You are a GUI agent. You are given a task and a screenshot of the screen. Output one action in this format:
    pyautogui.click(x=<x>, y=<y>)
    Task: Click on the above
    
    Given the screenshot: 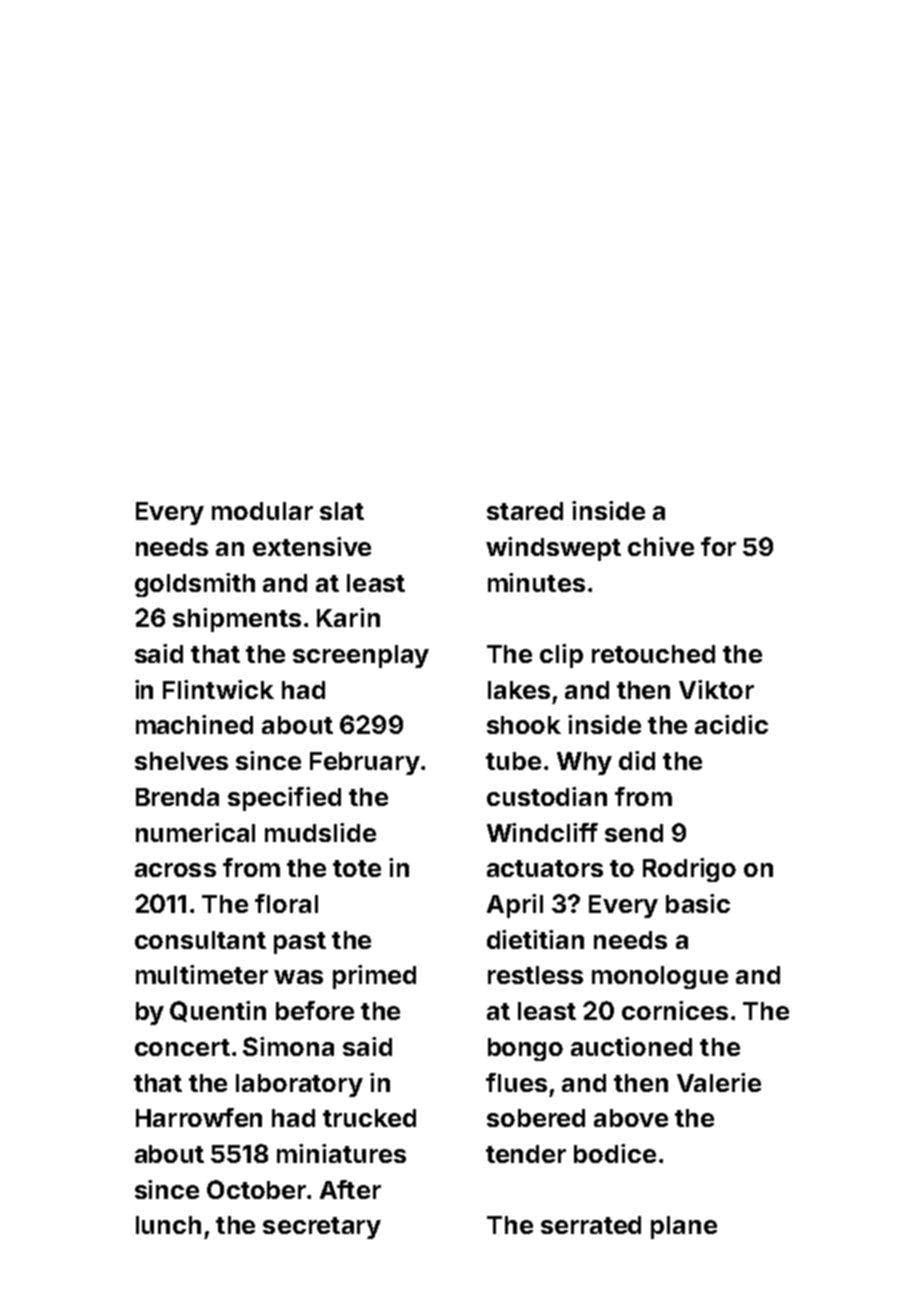 What is the action you would take?
    pyautogui.click(x=631, y=1118)
